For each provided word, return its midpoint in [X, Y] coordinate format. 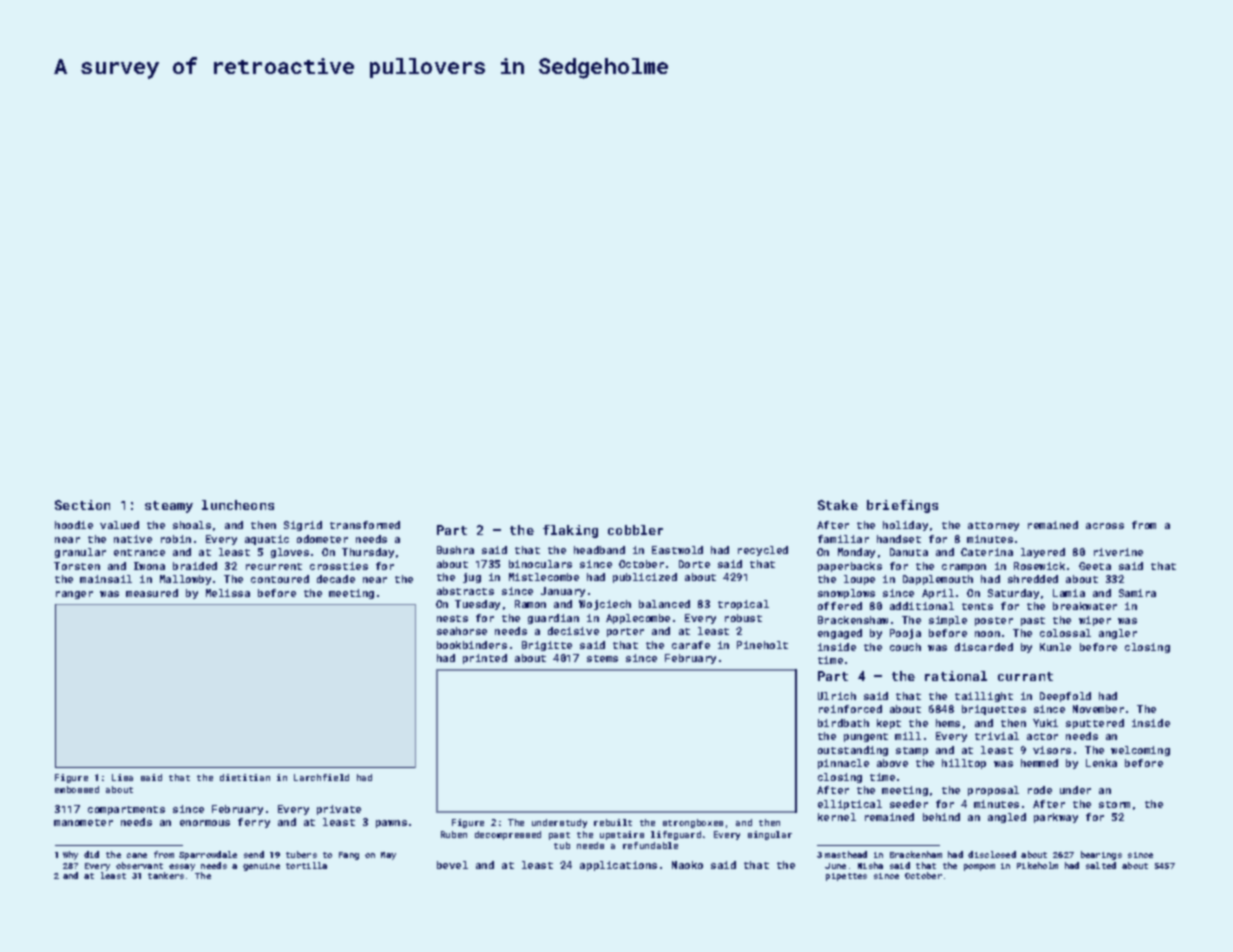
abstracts [465, 591]
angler [1118, 634]
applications [618, 866]
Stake [838, 505]
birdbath [843, 723]
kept [889, 724]
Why [70, 855]
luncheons [238, 505]
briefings [902, 506]
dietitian [245, 777]
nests [452, 618]
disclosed [992, 854]
